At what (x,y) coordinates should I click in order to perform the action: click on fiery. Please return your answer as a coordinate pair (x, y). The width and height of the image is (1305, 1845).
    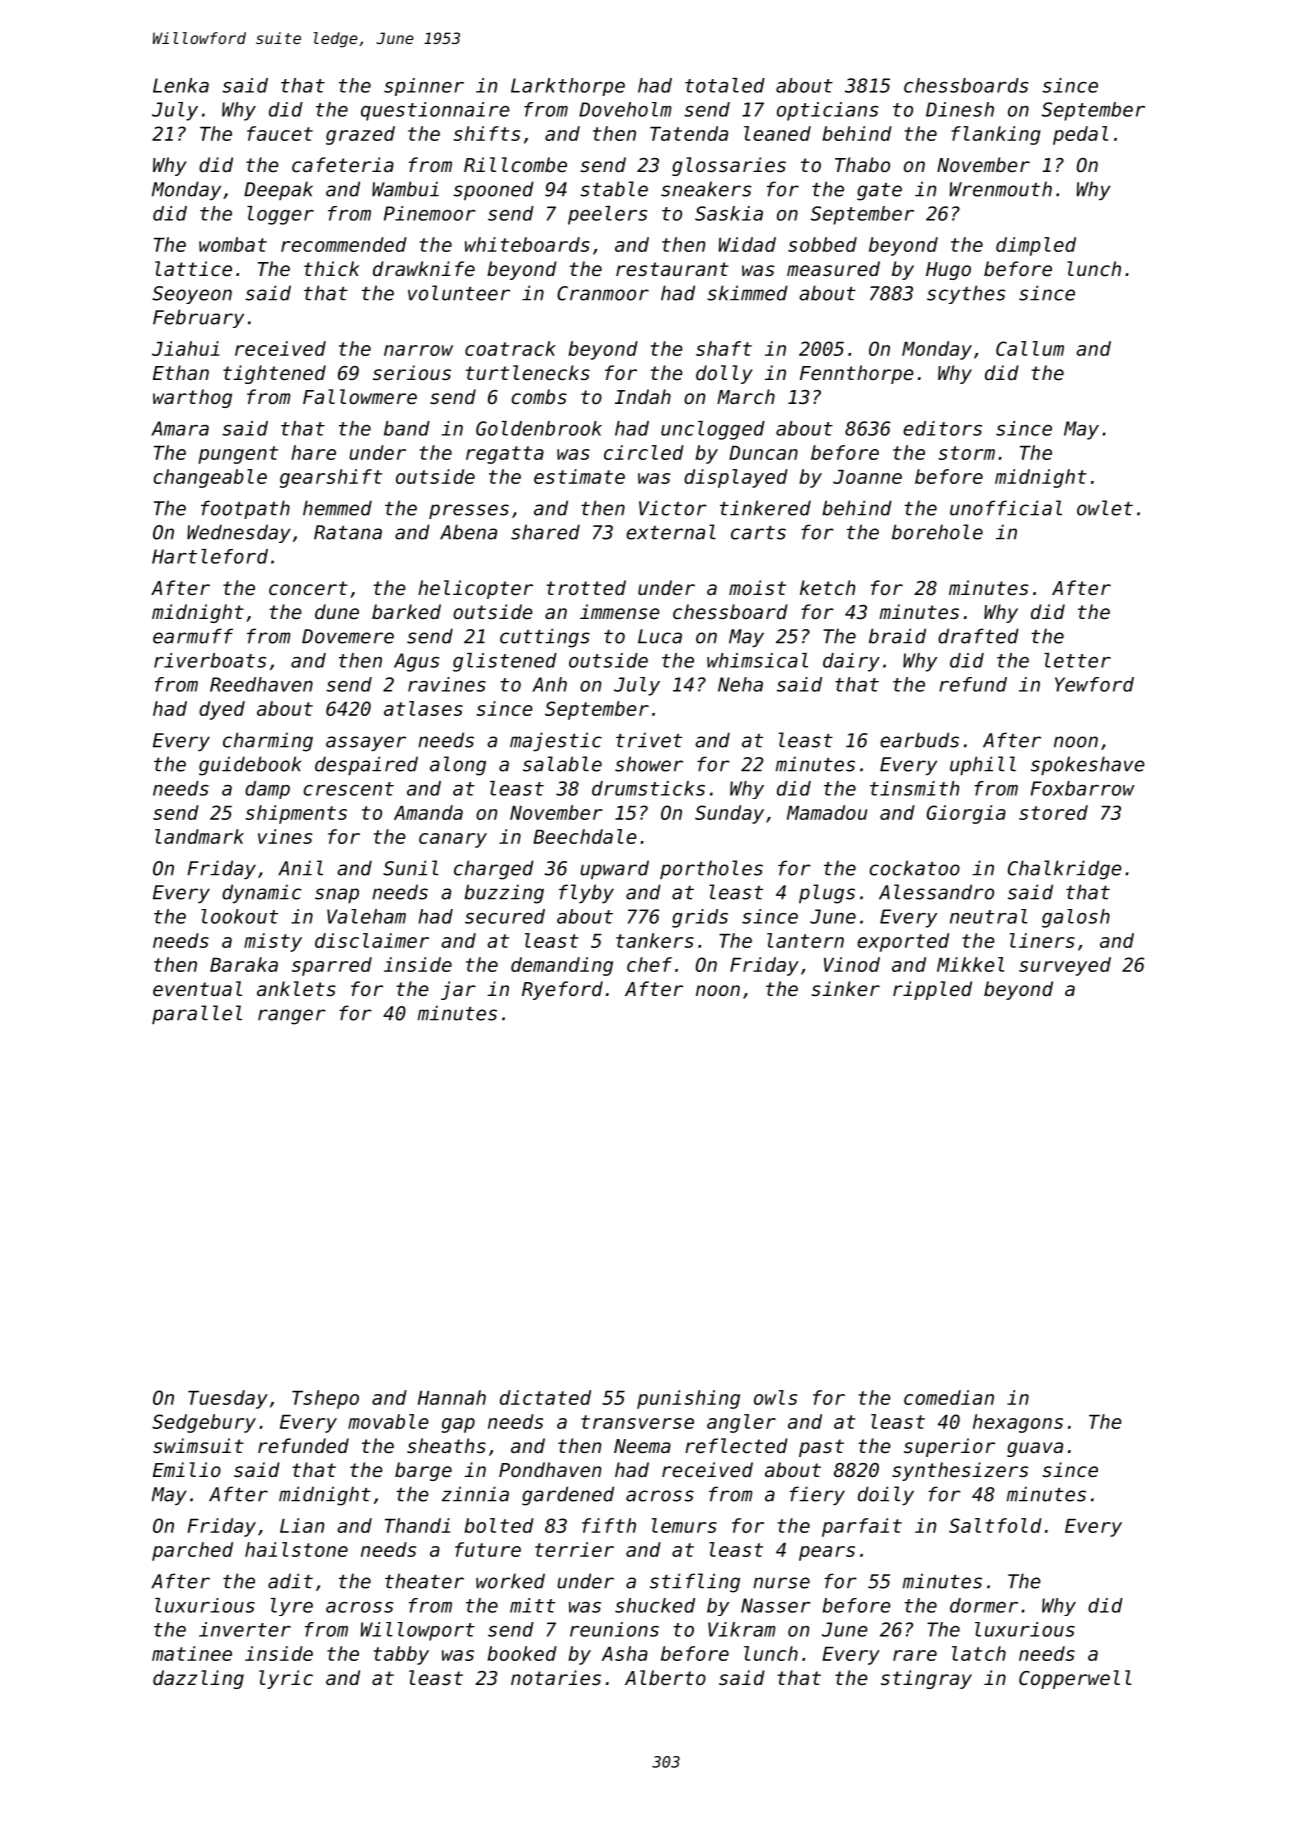
    Looking at the image, I should click on (817, 1495).
